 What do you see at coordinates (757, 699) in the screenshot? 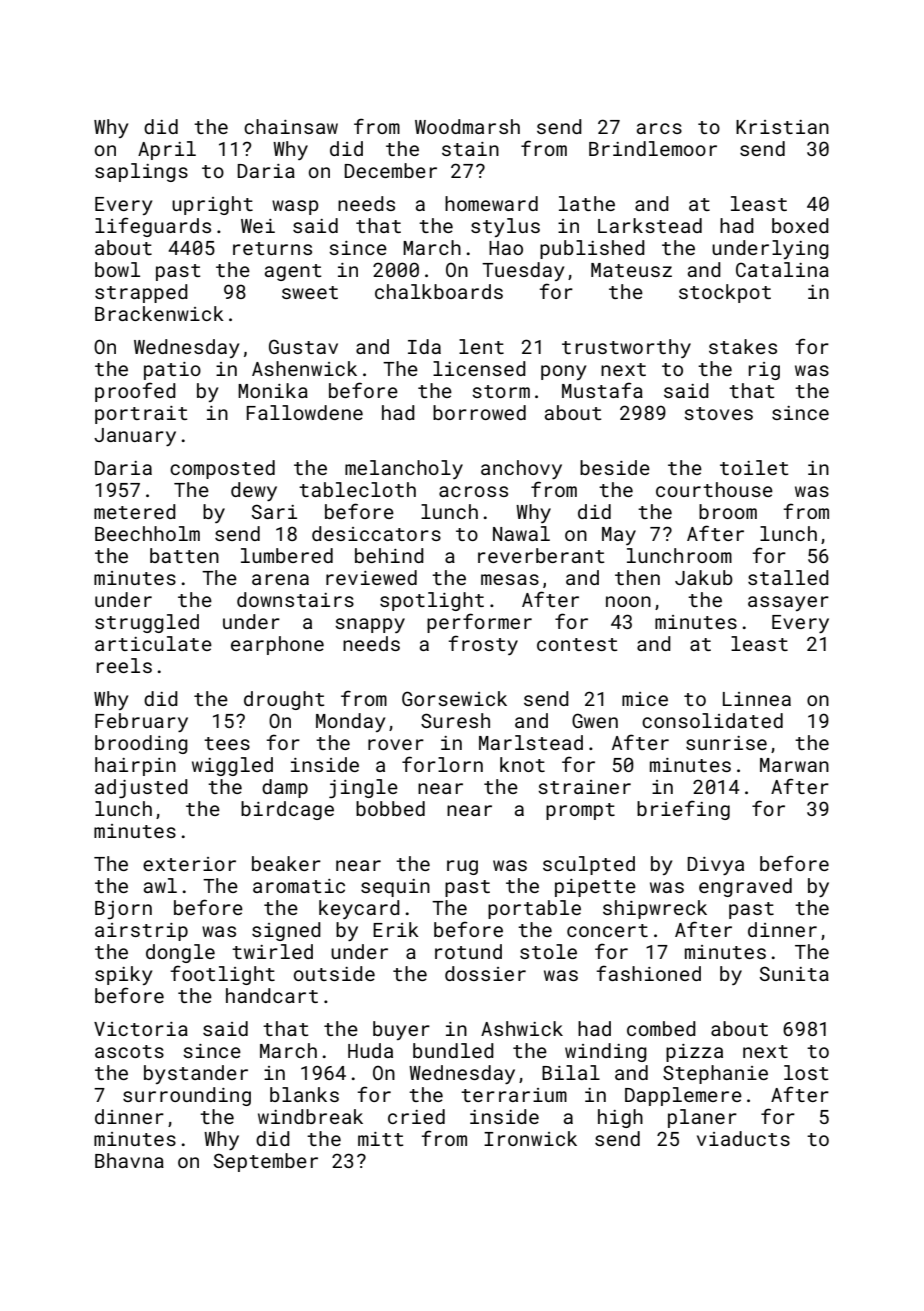
I see `Linnea` at bounding box center [757, 699].
